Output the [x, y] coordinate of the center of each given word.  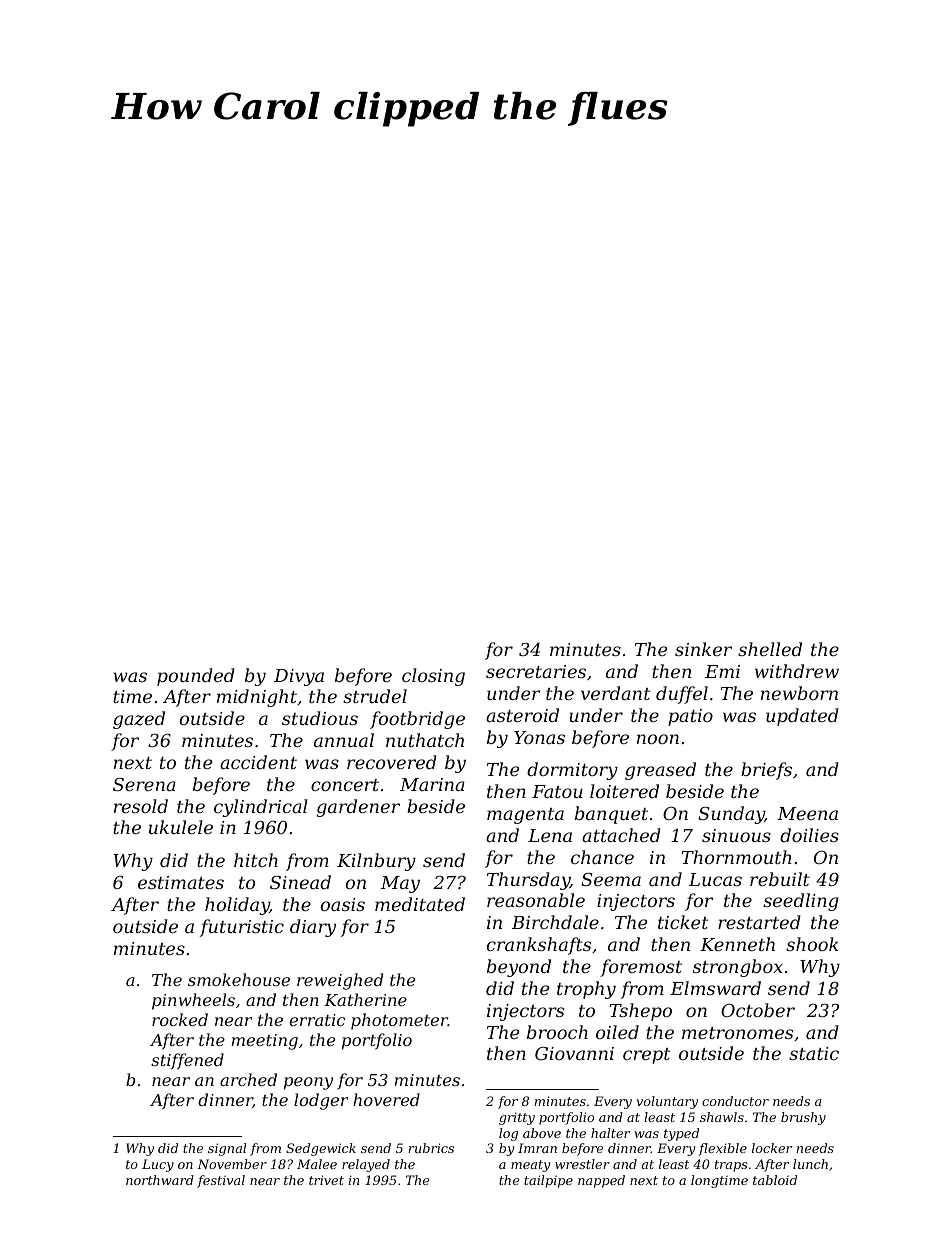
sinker [703, 649]
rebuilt [780, 879]
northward [160, 1180]
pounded [196, 677]
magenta [525, 816]
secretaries [536, 671]
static [814, 1053]
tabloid [775, 1180]
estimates [181, 882]
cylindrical [261, 808]
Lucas [715, 879]
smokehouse [239, 979]
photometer [399, 1021]
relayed [366, 1165]
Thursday [528, 881]
